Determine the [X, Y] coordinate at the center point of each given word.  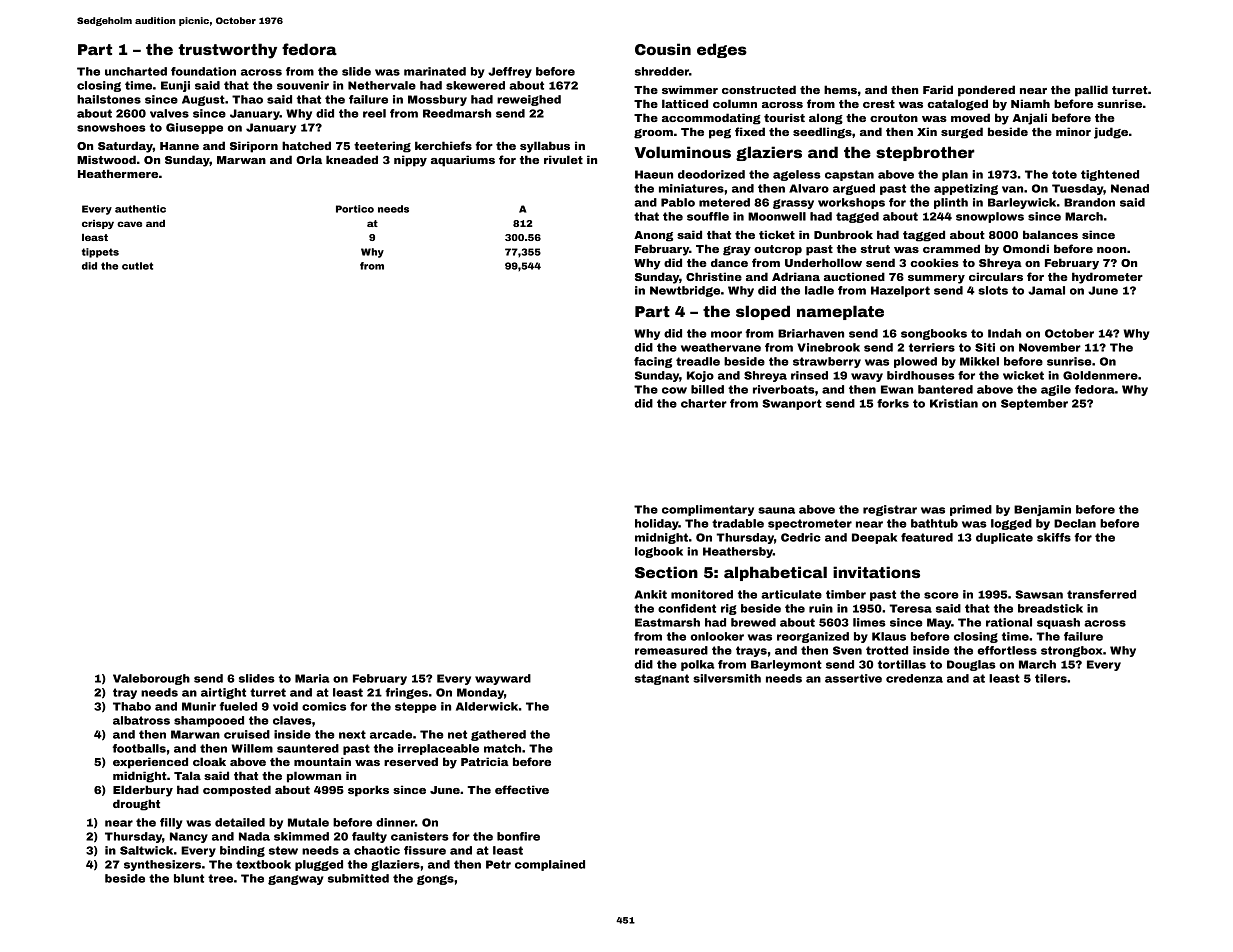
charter [704, 403]
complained [550, 865]
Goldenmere [1100, 375]
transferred [1101, 594]
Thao [247, 99]
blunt [189, 878]
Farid [938, 89]
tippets [100, 253]
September [1034, 404]
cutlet [137, 266]
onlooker [717, 636]
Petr [498, 864]
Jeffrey [510, 72]
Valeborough [151, 679]
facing [653, 362]
